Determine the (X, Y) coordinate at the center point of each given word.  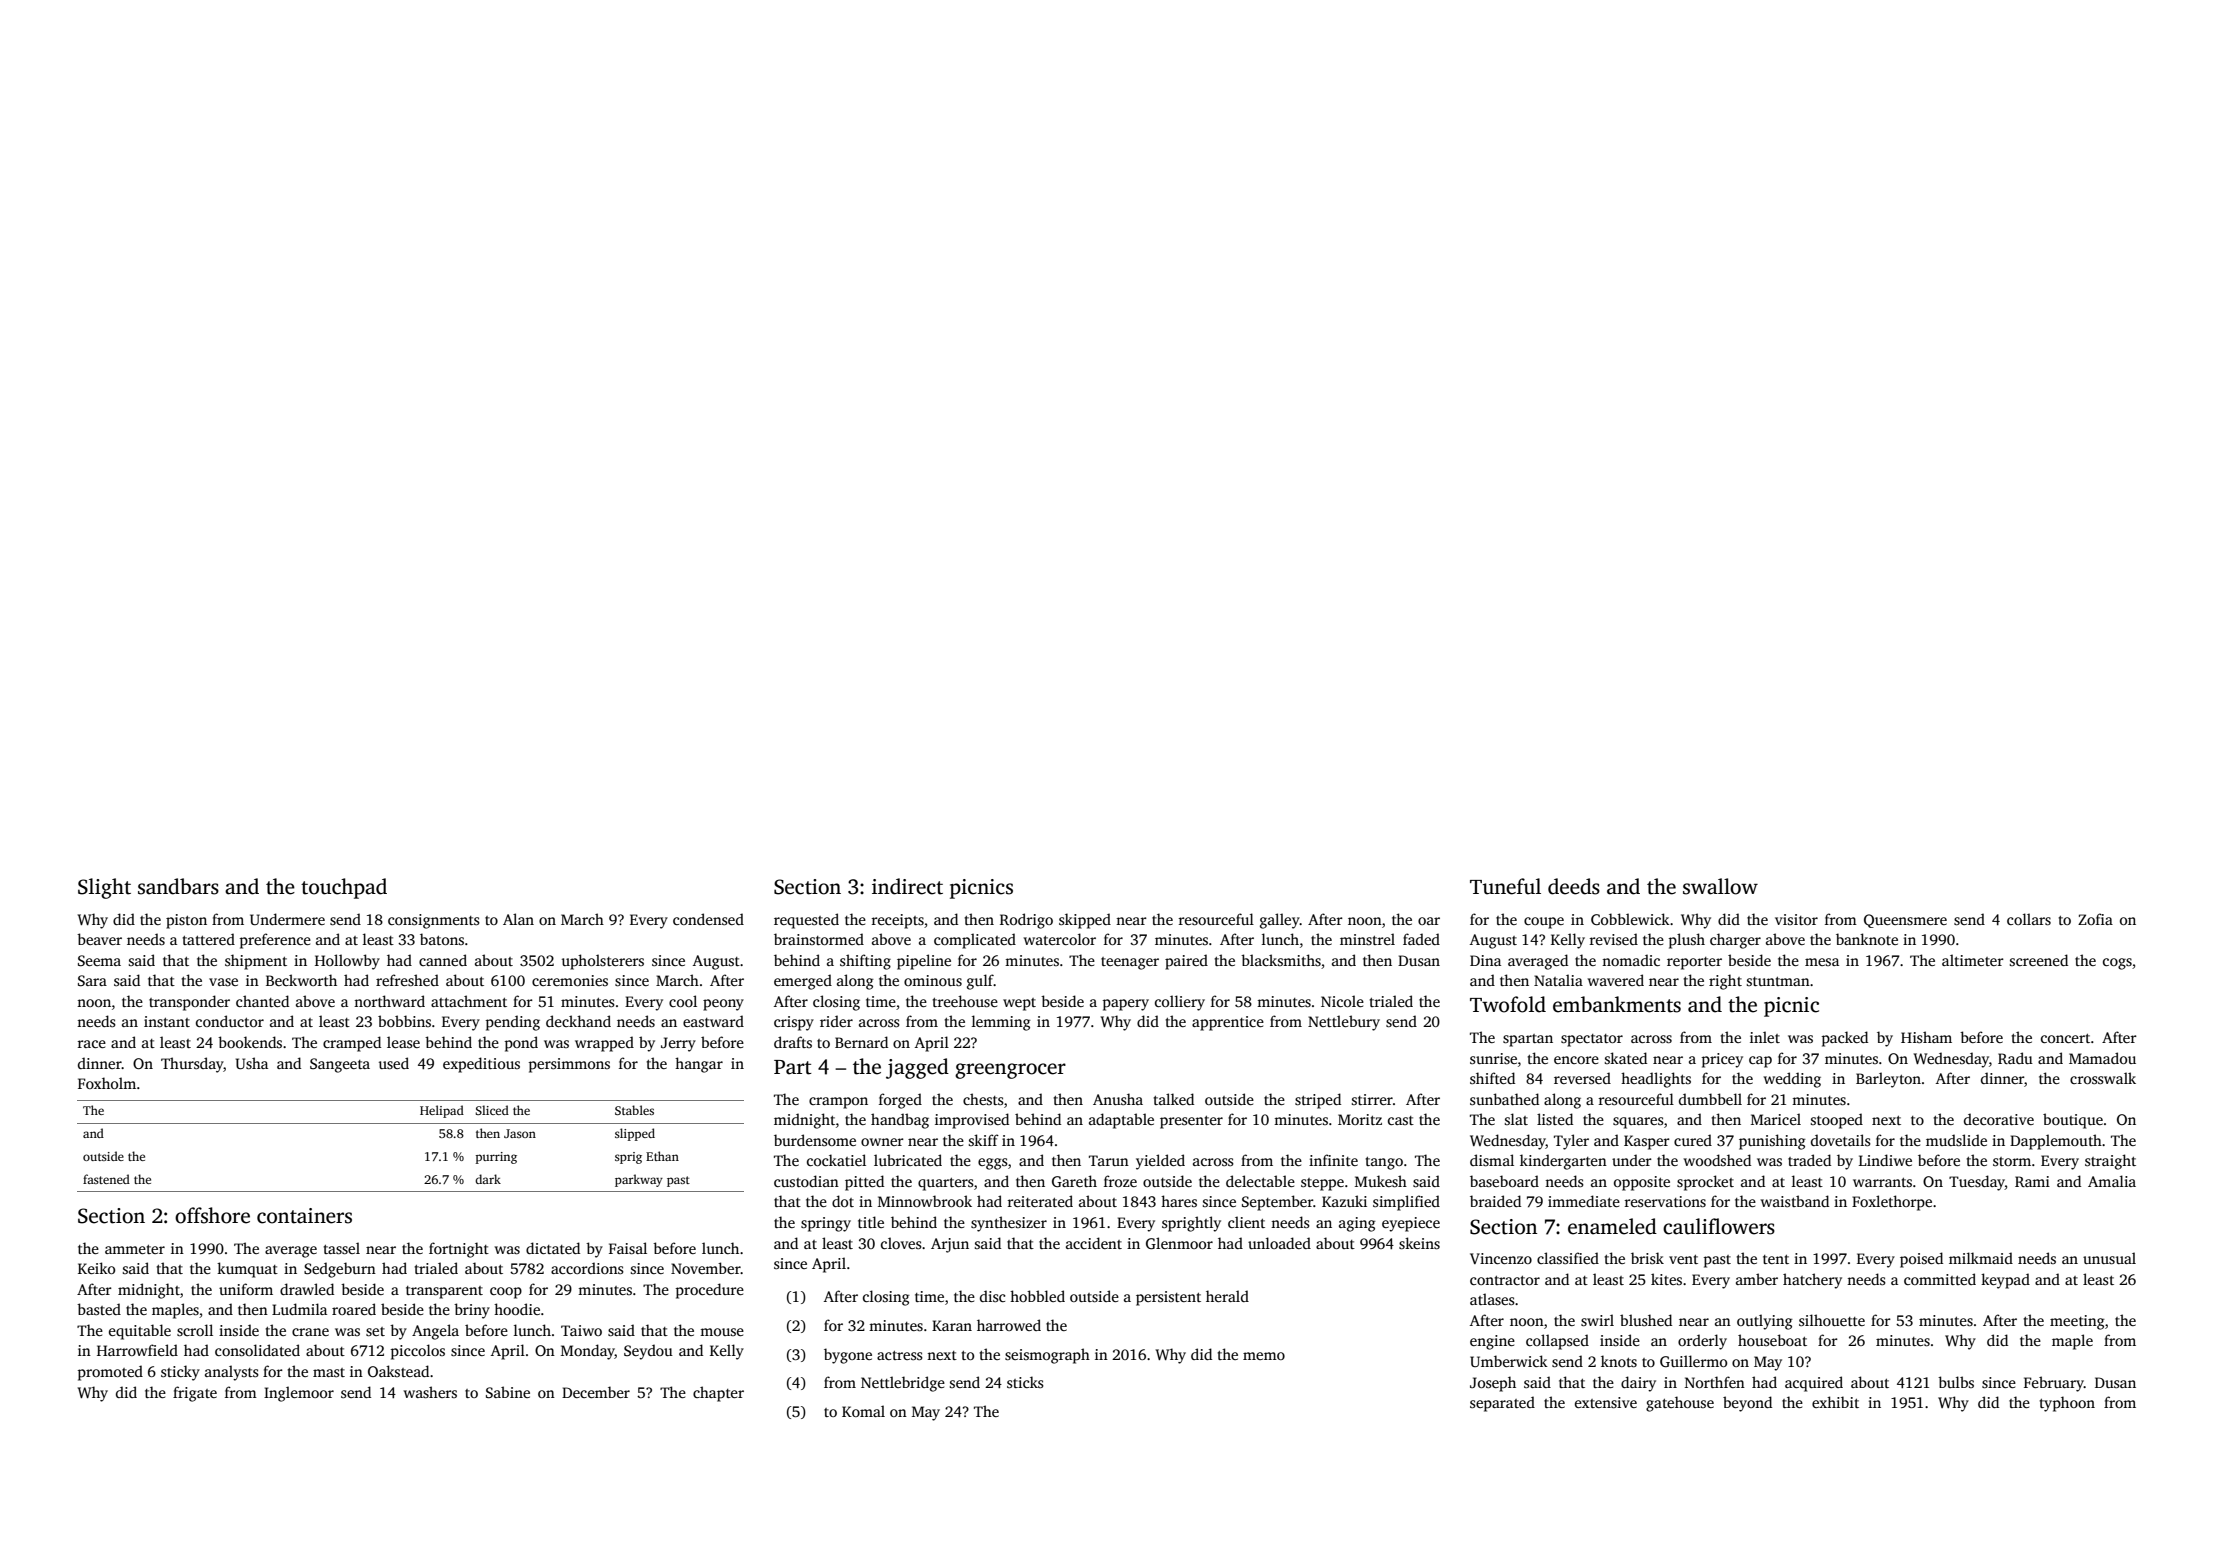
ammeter (135, 1249)
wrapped (604, 1044)
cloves (901, 1243)
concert (2065, 1038)
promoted (110, 1373)
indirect (907, 886)
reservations (1665, 1201)
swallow (1720, 886)
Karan (952, 1325)
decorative (1999, 1119)
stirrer (1372, 1099)
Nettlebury (1344, 1023)
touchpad (344, 888)
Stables (634, 1110)
